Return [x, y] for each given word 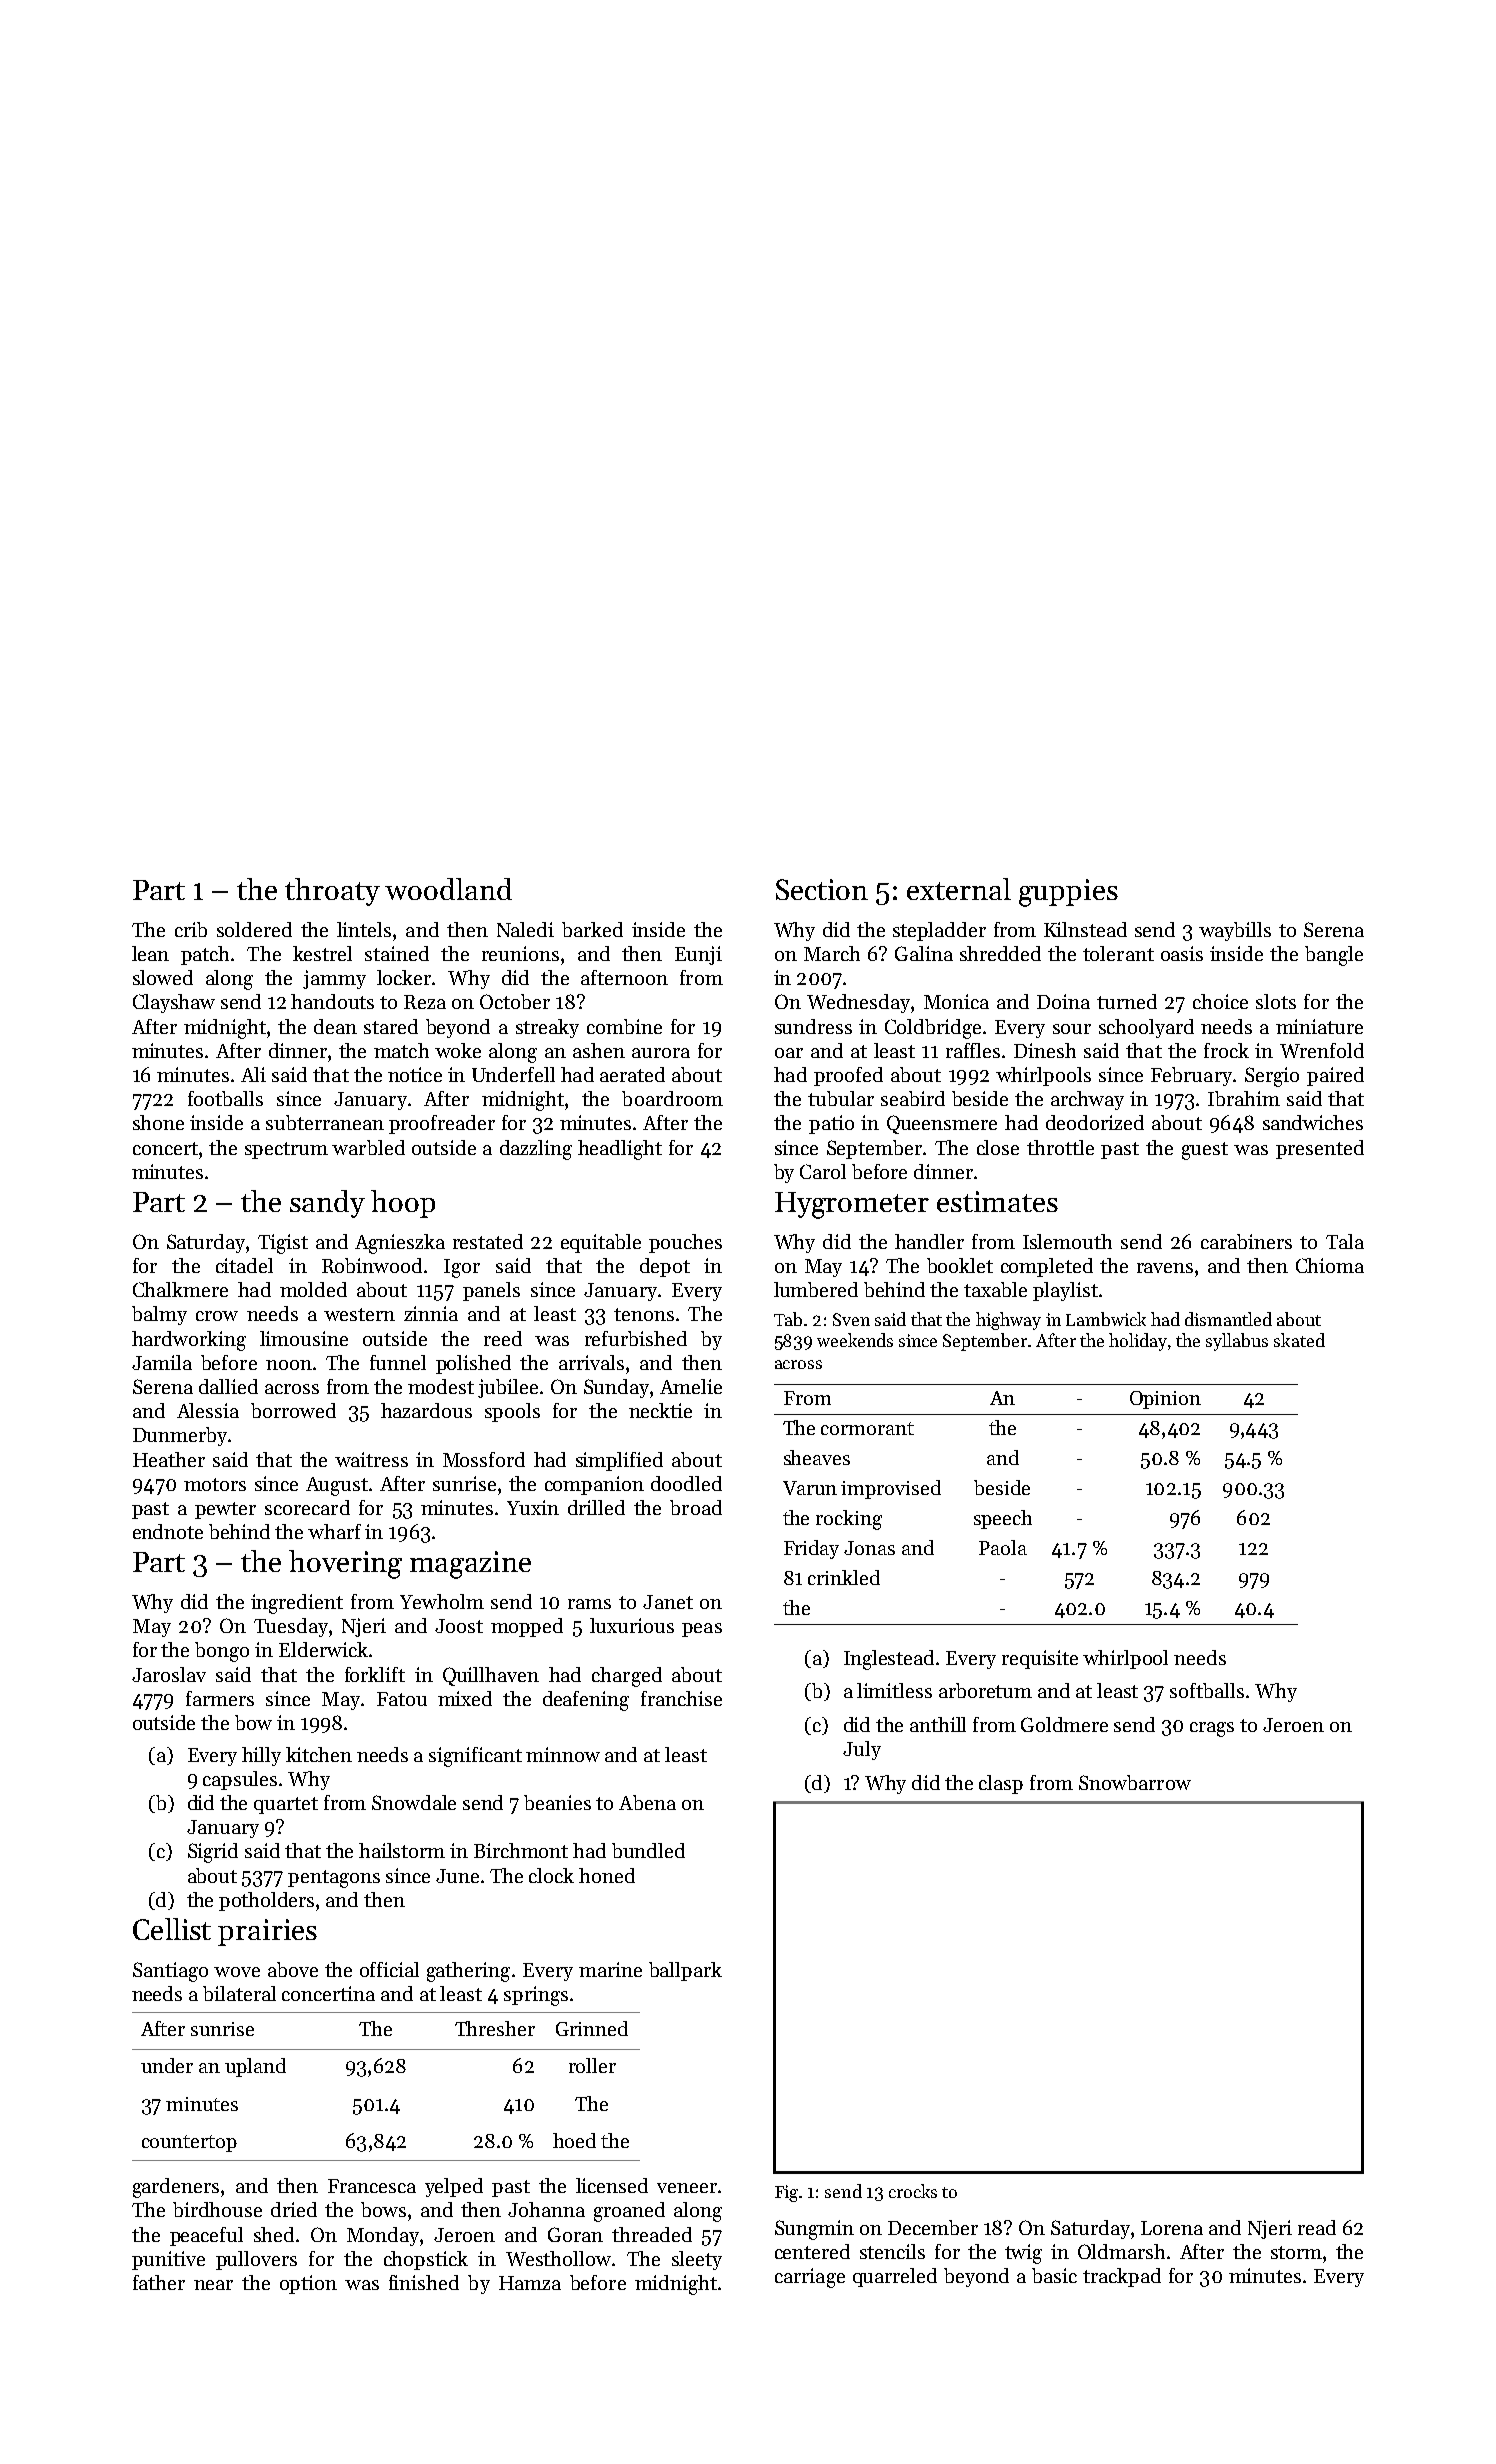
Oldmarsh [1121, 2251]
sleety [697, 2260]
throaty [332, 892]
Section [822, 889]
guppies [1068, 893]
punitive [168, 2260]
